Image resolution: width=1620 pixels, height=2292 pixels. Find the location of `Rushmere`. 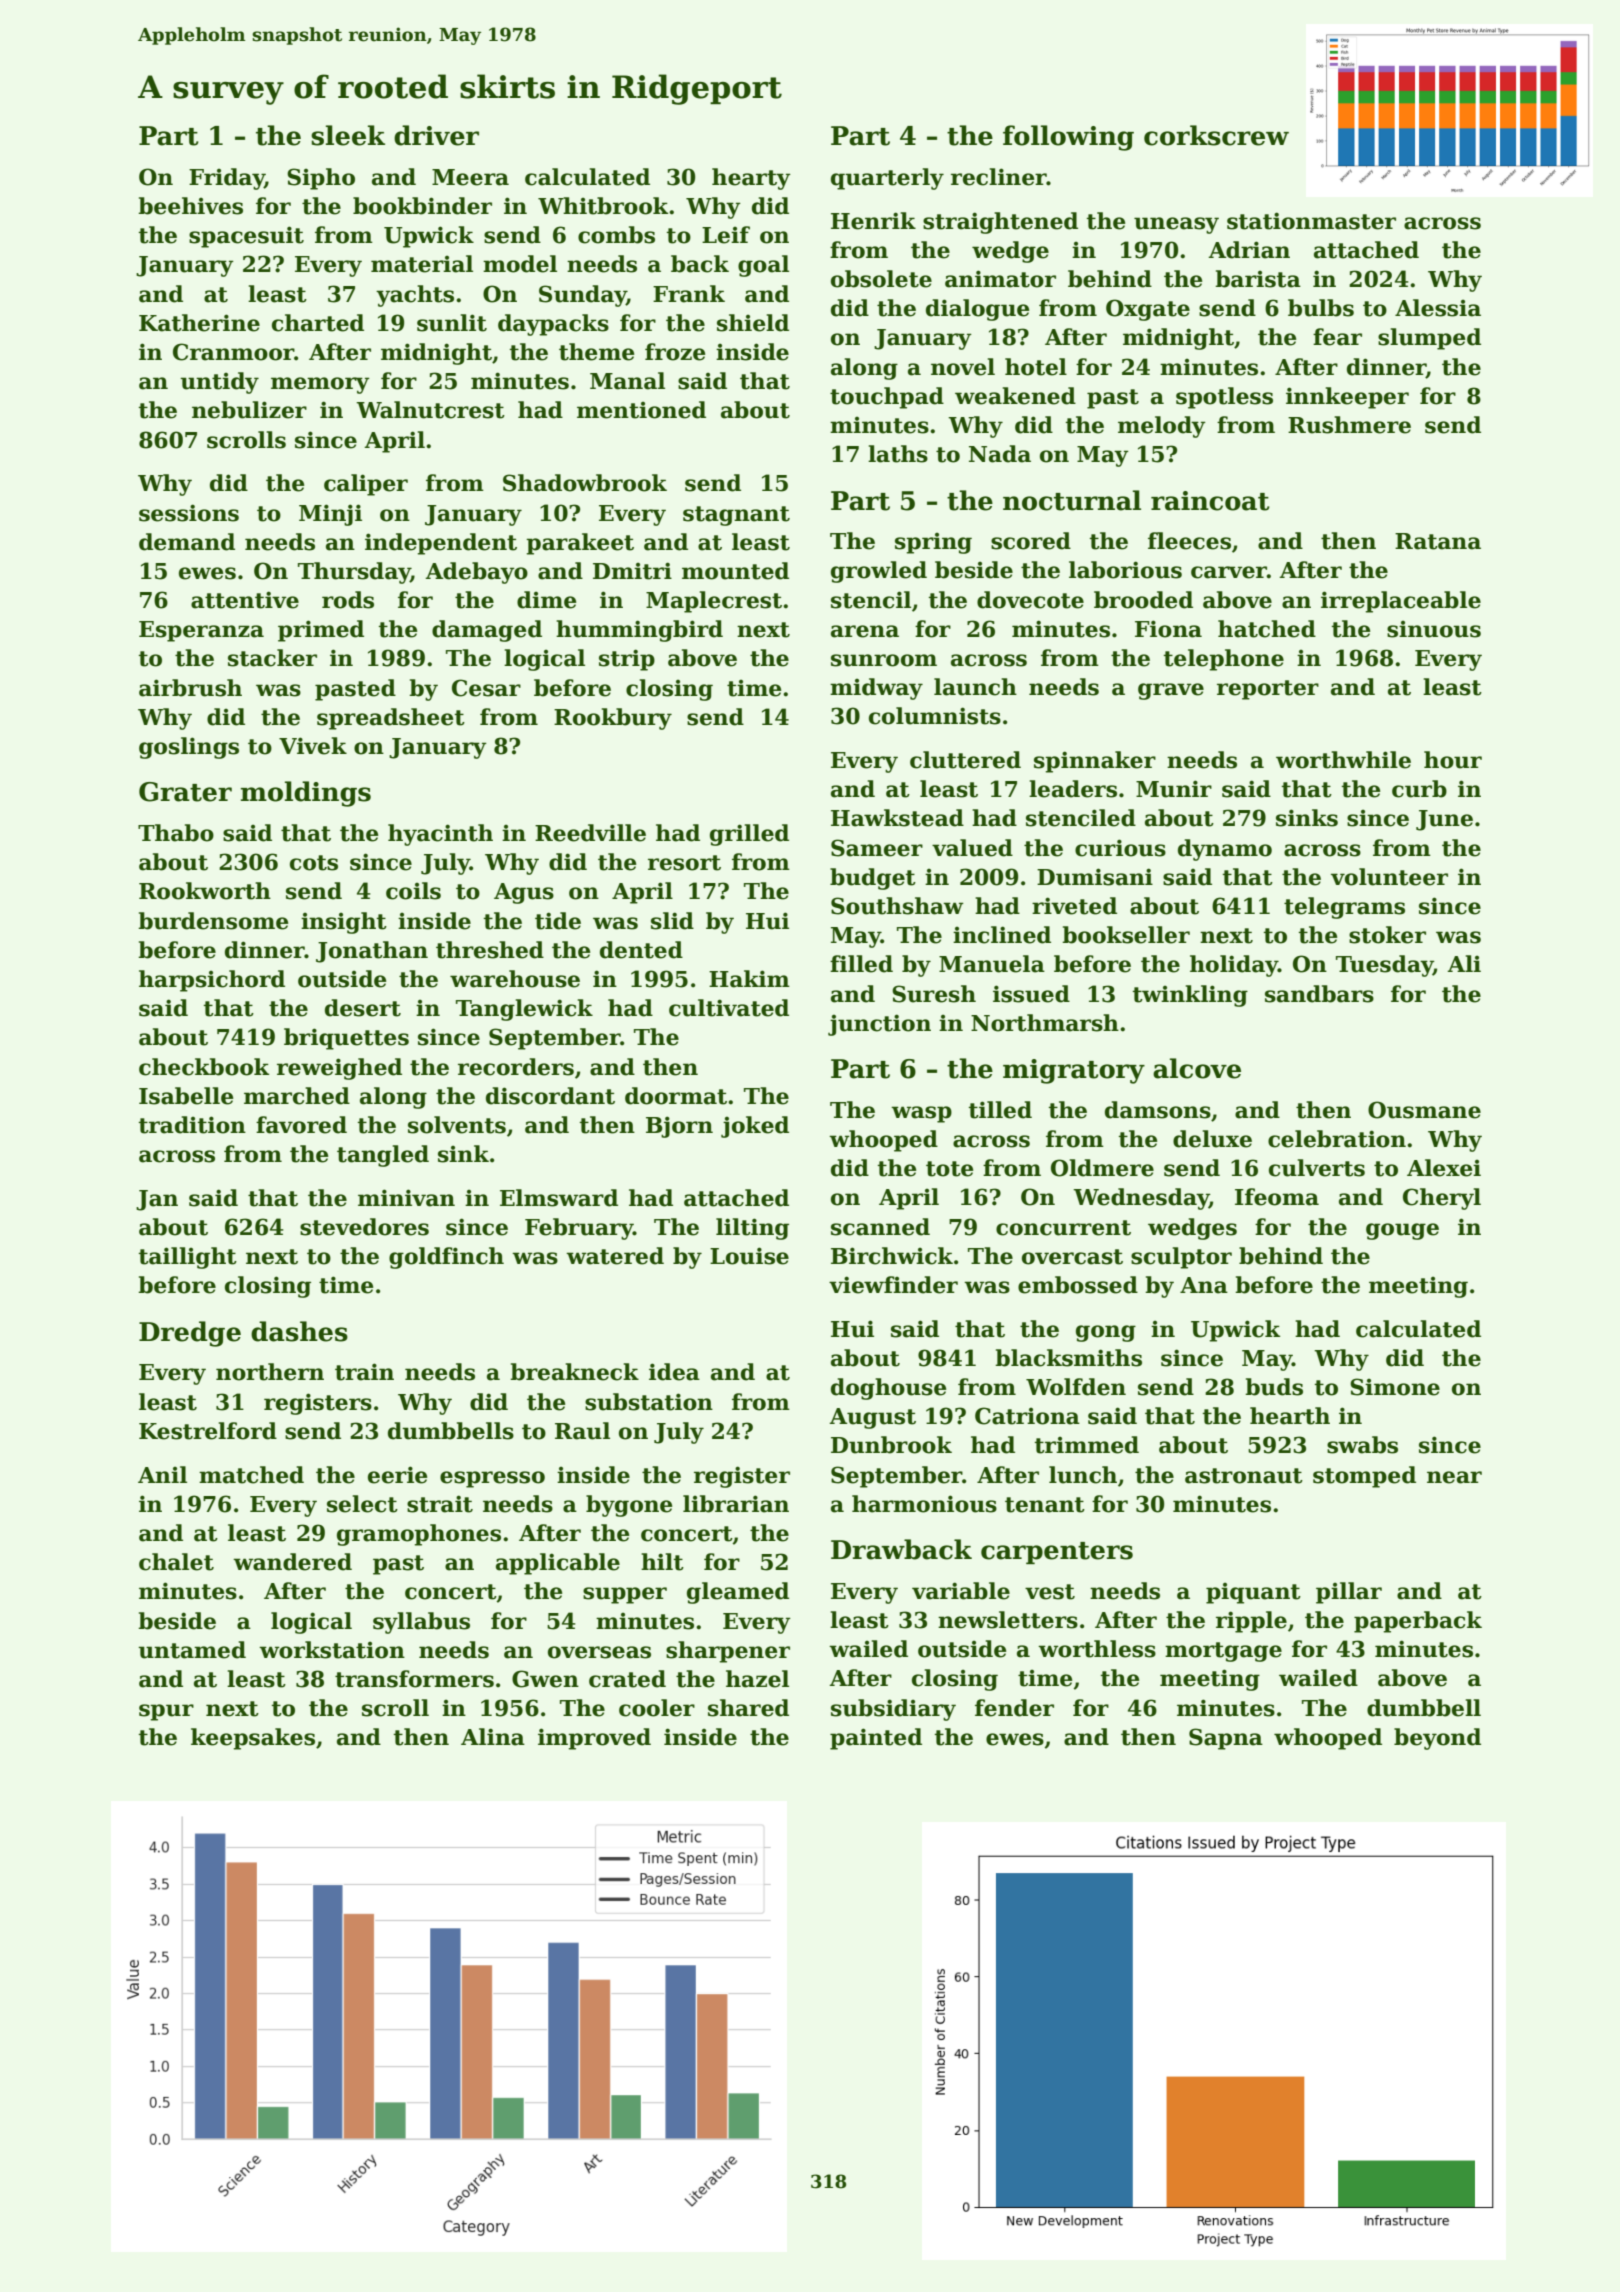

Rushmere is located at coordinates (1349, 425).
